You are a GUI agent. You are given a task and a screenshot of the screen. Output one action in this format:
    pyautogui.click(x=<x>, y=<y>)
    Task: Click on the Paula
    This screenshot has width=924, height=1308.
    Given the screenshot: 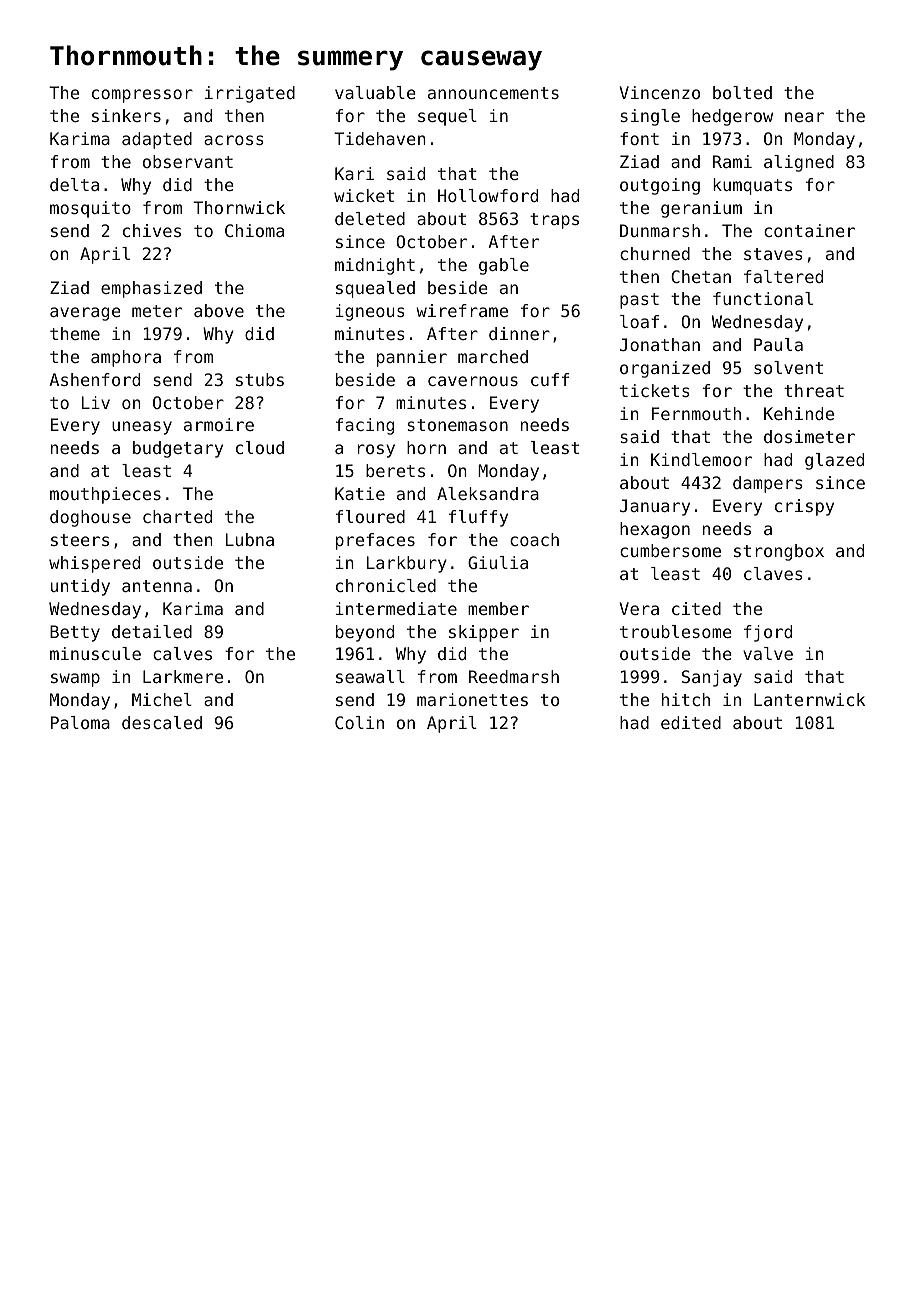 What is the action you would take?
    pyautogui.click(x=778, y=344)
